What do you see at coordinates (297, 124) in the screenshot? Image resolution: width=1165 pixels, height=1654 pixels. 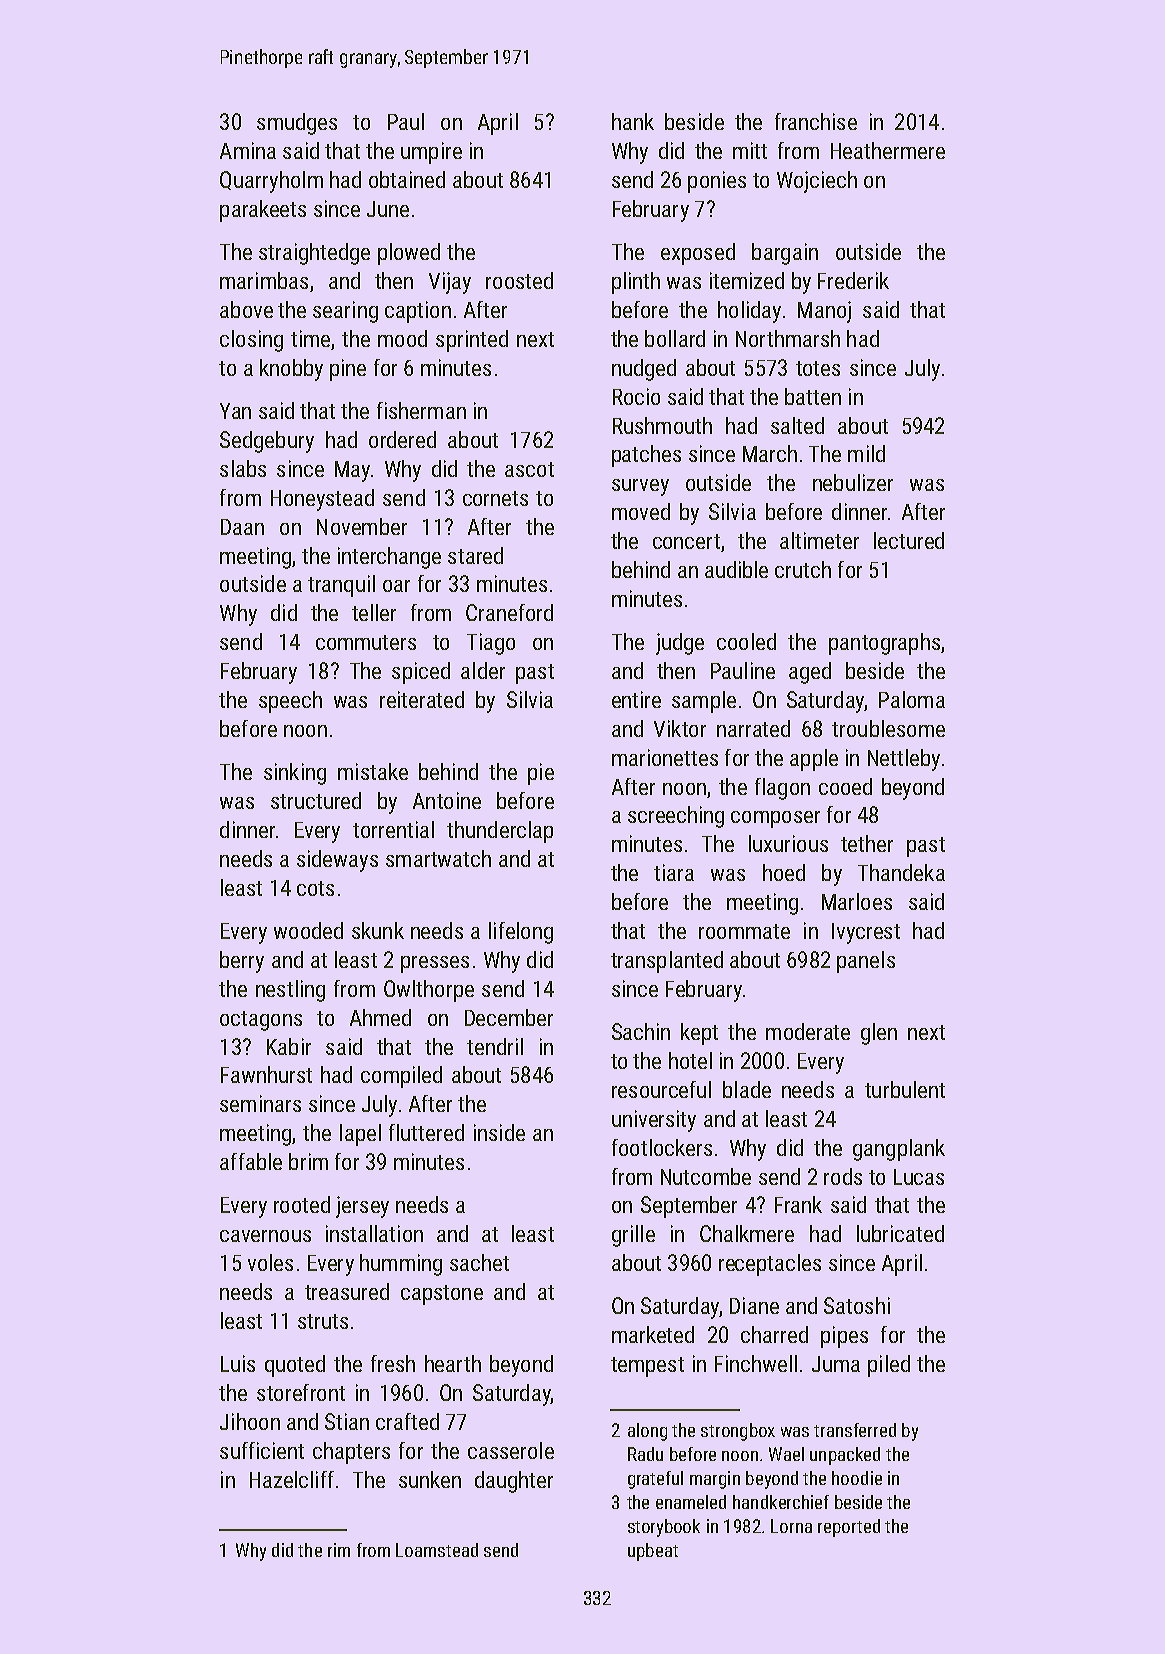 I see `smudges` at bounding box center [297, 124].
